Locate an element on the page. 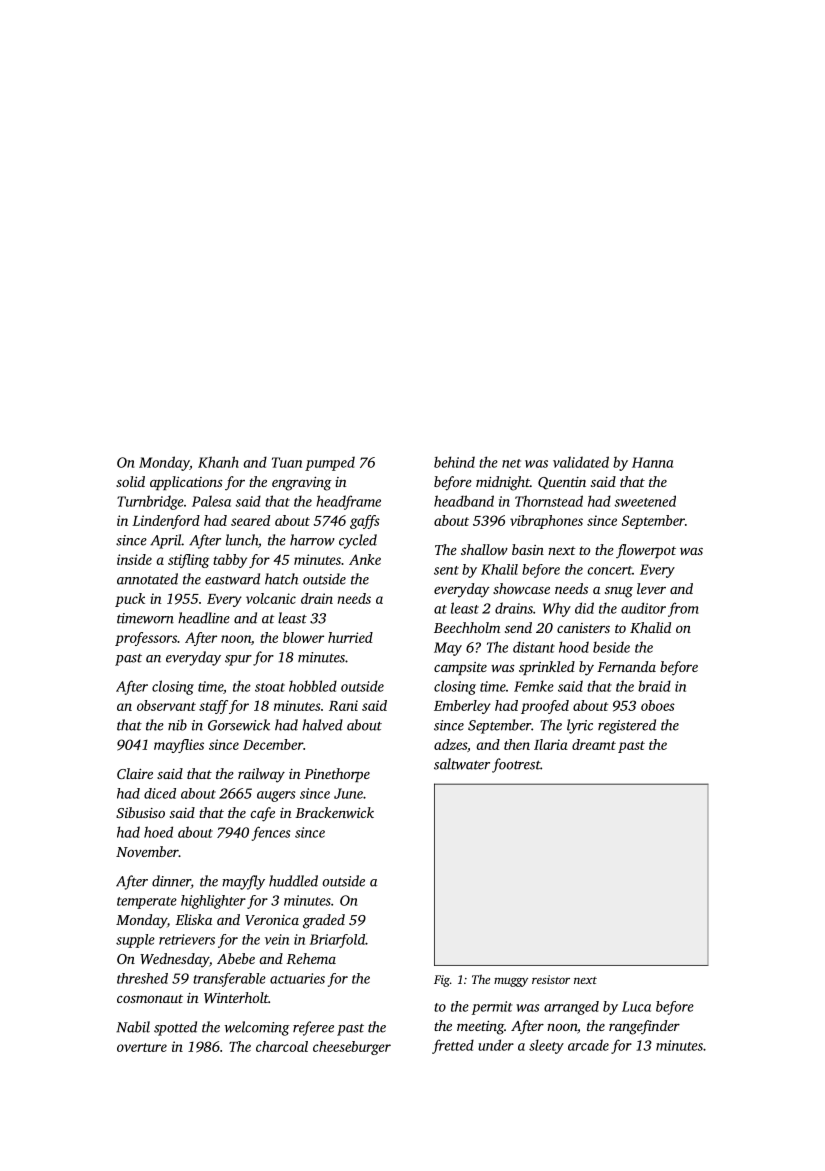  Hanna is located at coordinates (652, 462).
